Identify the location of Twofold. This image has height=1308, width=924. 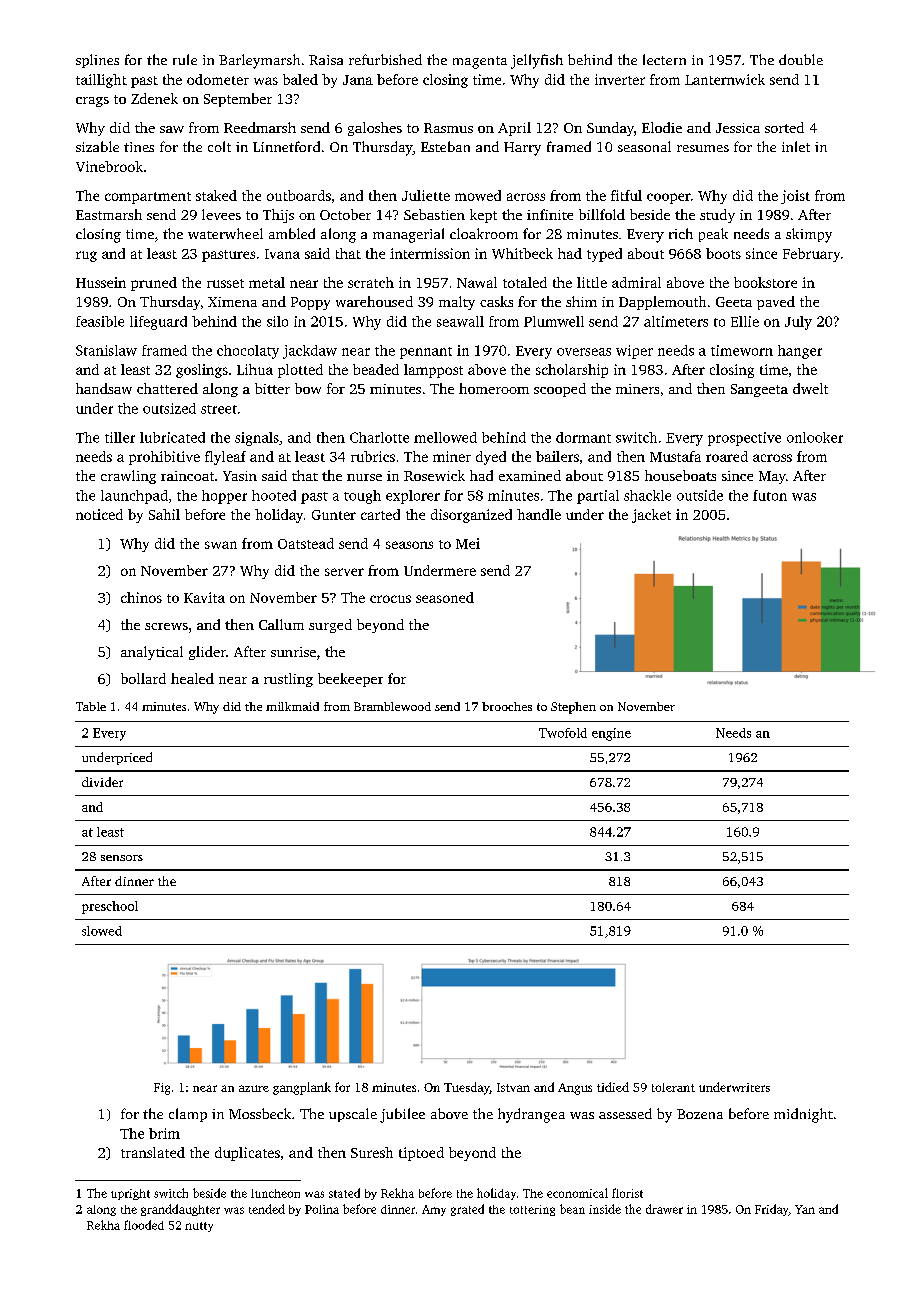
(563, 733).
